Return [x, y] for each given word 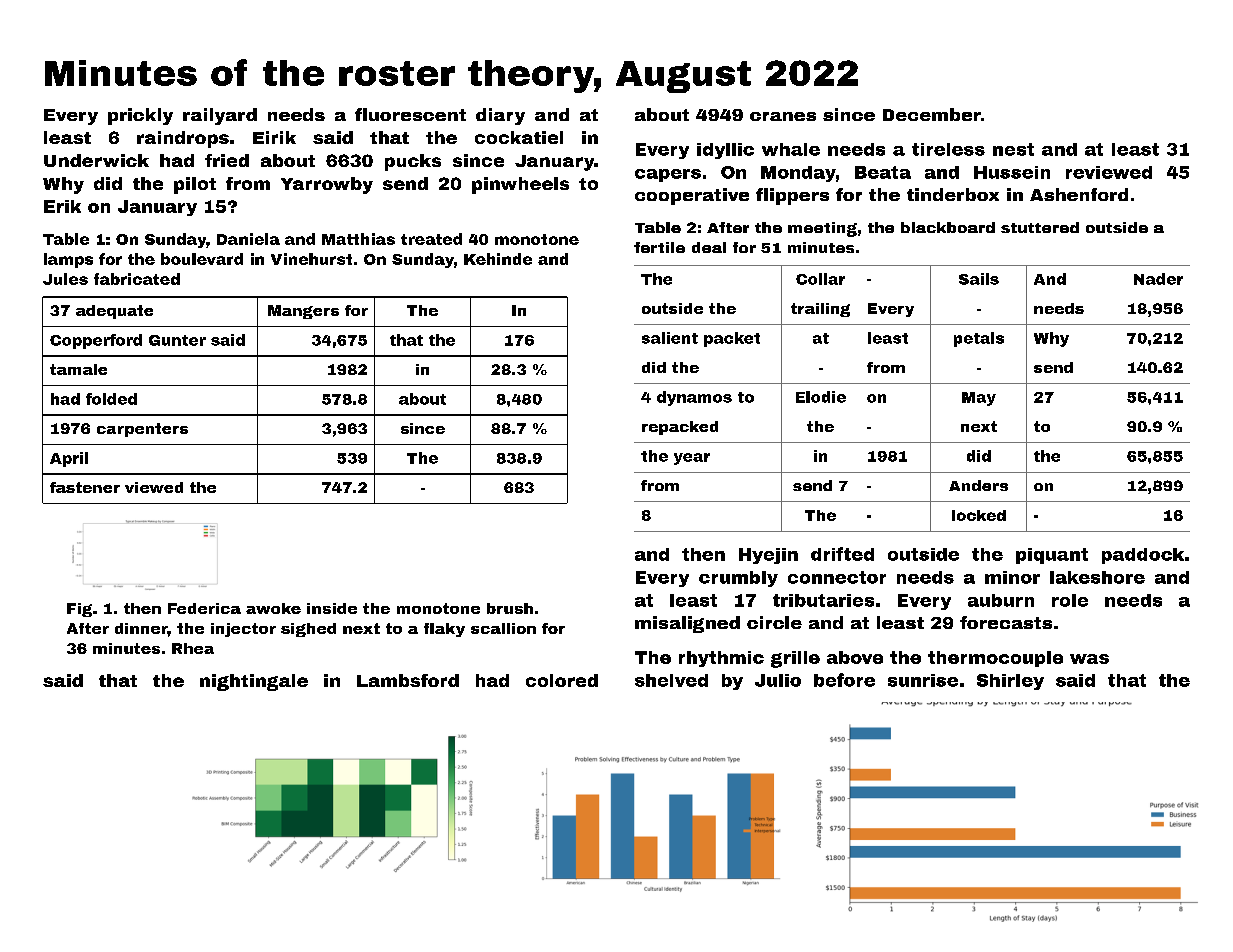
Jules [65, 279]
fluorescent [410, 114]
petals [979, 339]
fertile [659, 247]
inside [332, 608]
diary [500, 116]
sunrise [923, 680]
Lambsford [408, 680]
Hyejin [768, 556]
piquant [1052, 556]
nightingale [254, 682]
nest [1013, 149]
